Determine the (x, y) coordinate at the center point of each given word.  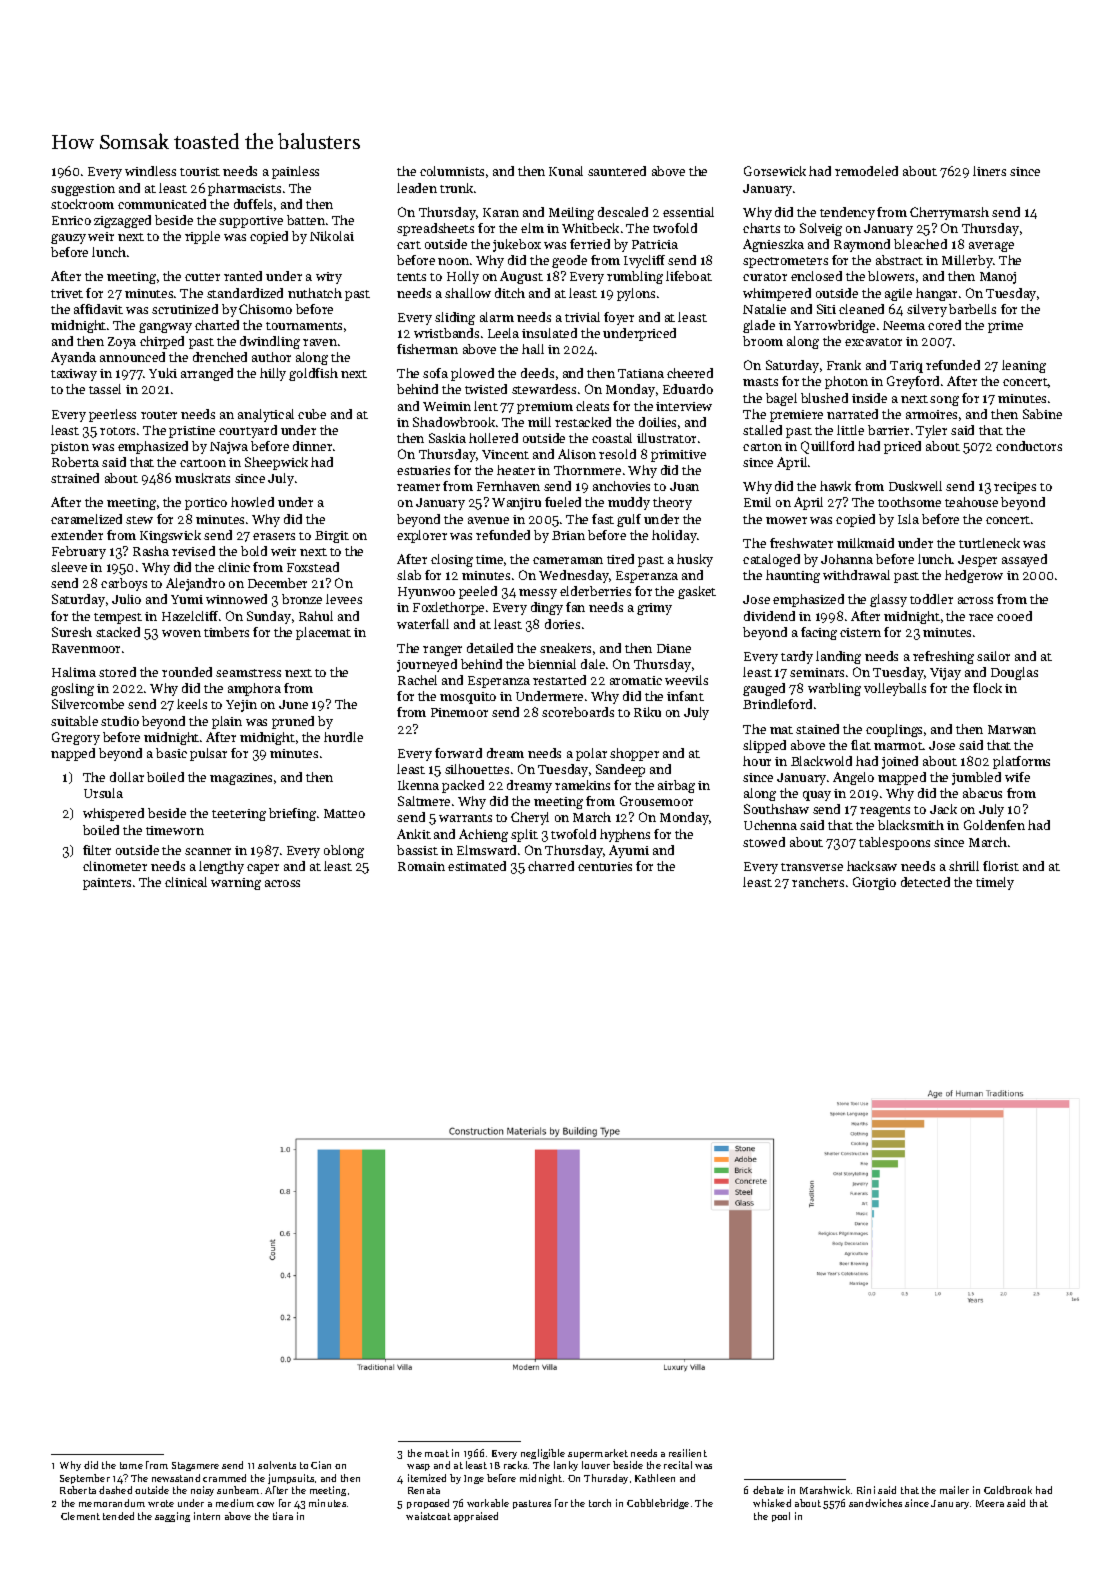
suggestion (83, 190)
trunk (456, 188)
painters (107, 884)
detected (925, 882)
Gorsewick (775, 171)
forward (458, 753)
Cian (321, 1465)
